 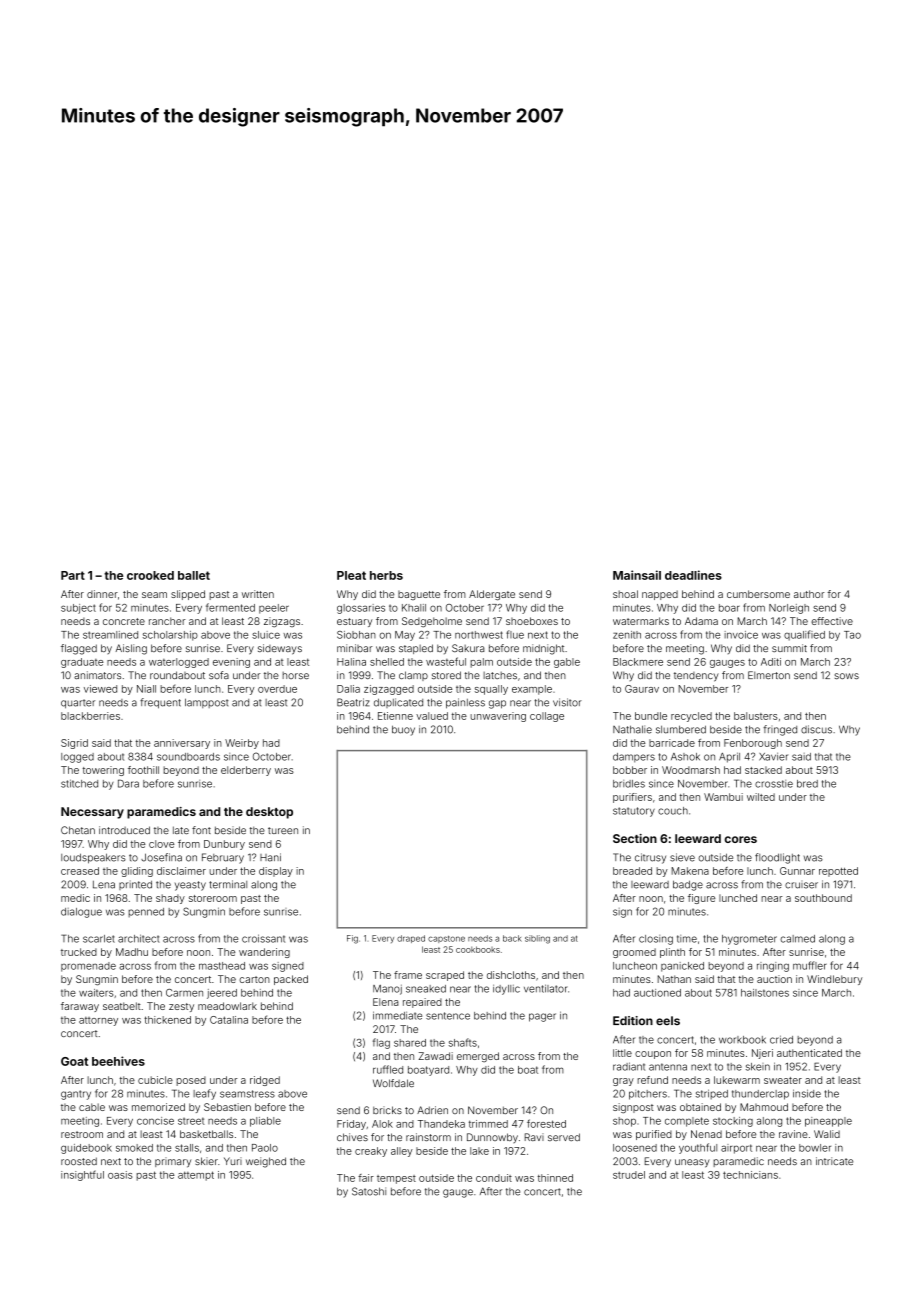 I want to click on shared, so click(x=410, y=1043).
